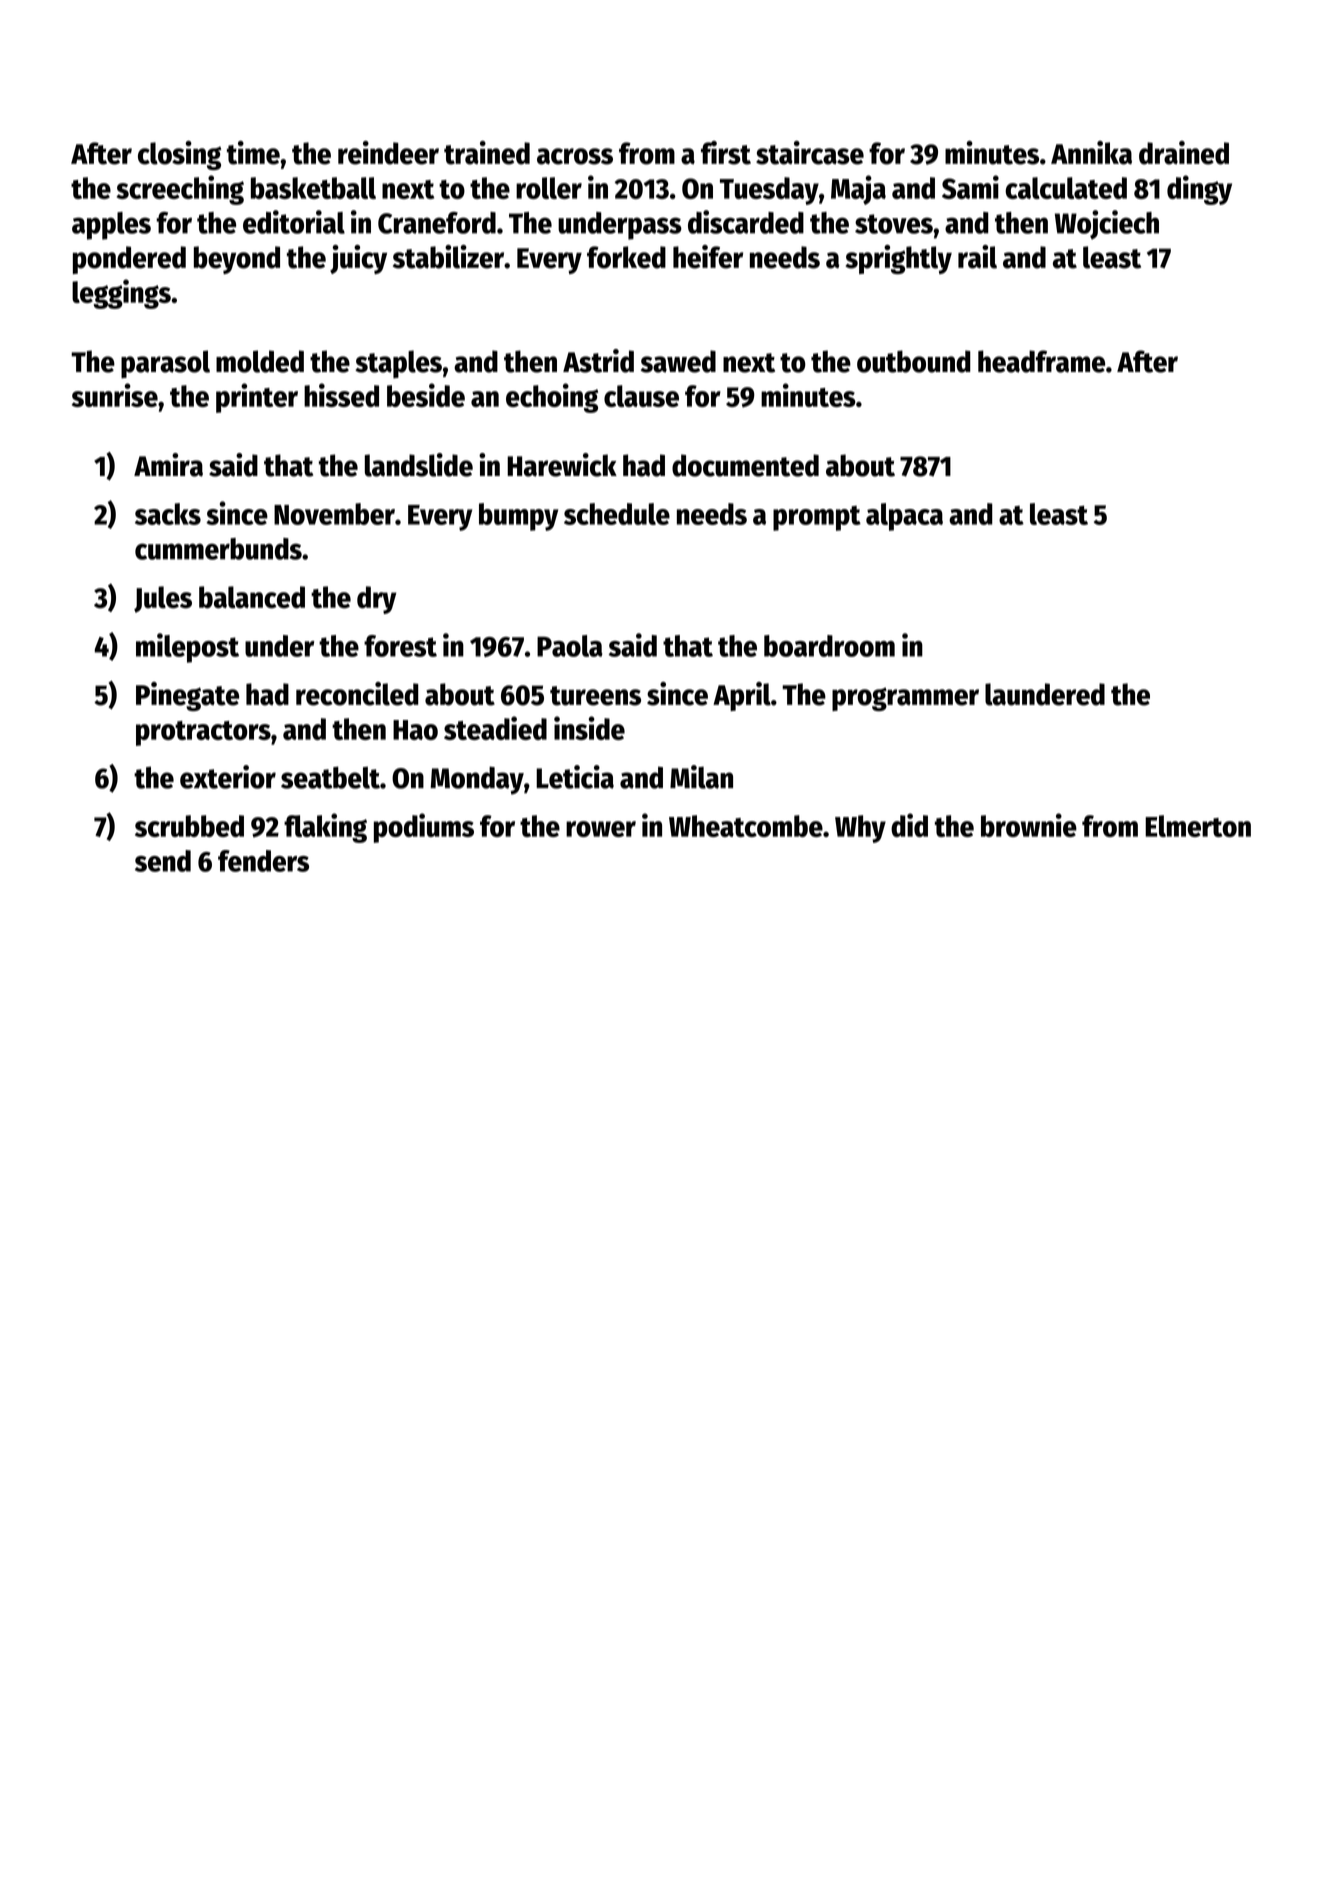 The image size is (1343, 1899). What do you see at coordinates (904, 517) in the image?
I see `alpaca` at bounding box center [904, 517].
